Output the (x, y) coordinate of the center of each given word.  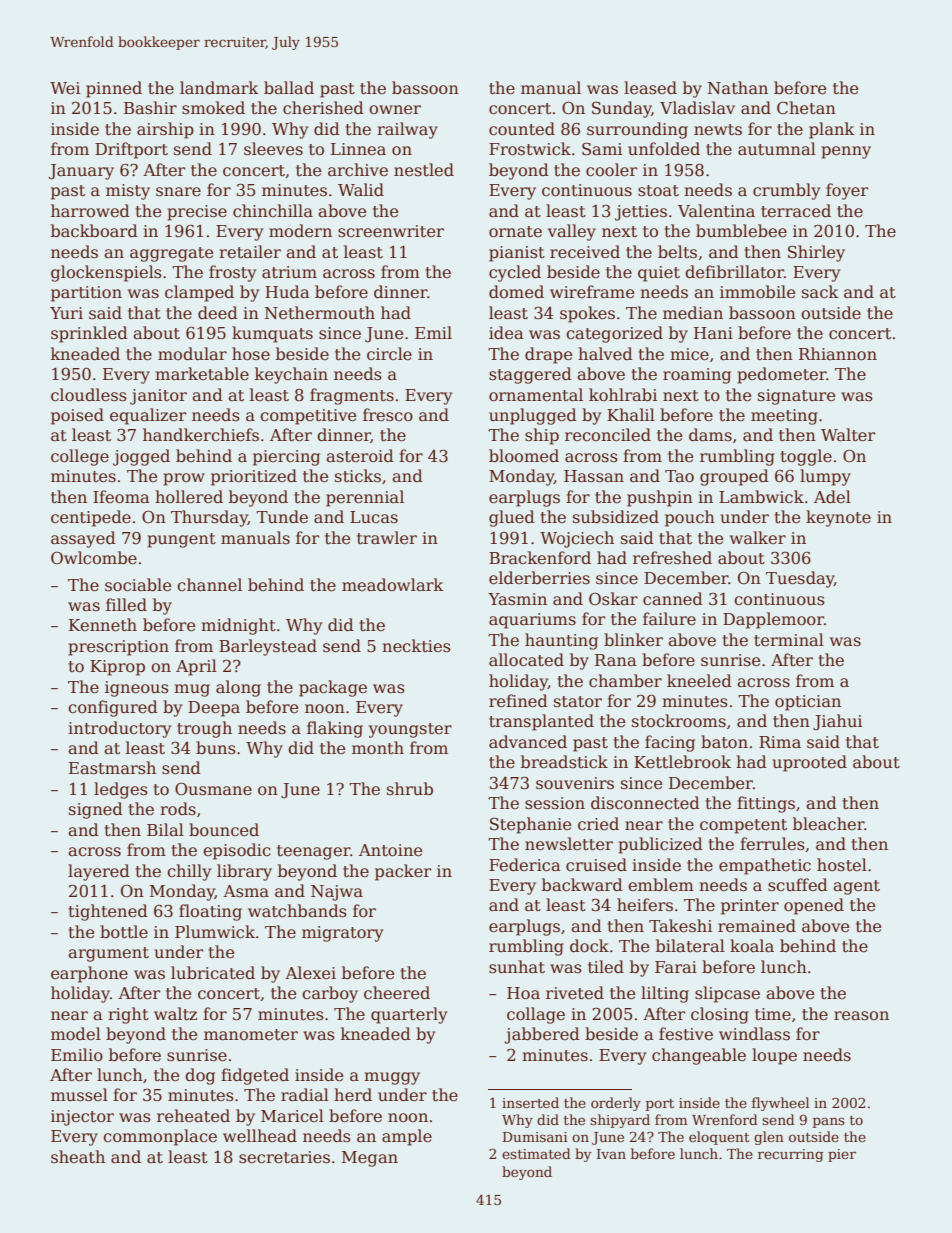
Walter (848, 435)
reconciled (608, 435)
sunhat (517, 967)
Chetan (806, 108)
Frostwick (530, 149)
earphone (89, 974)
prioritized (254, 477)
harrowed (90, 211)
